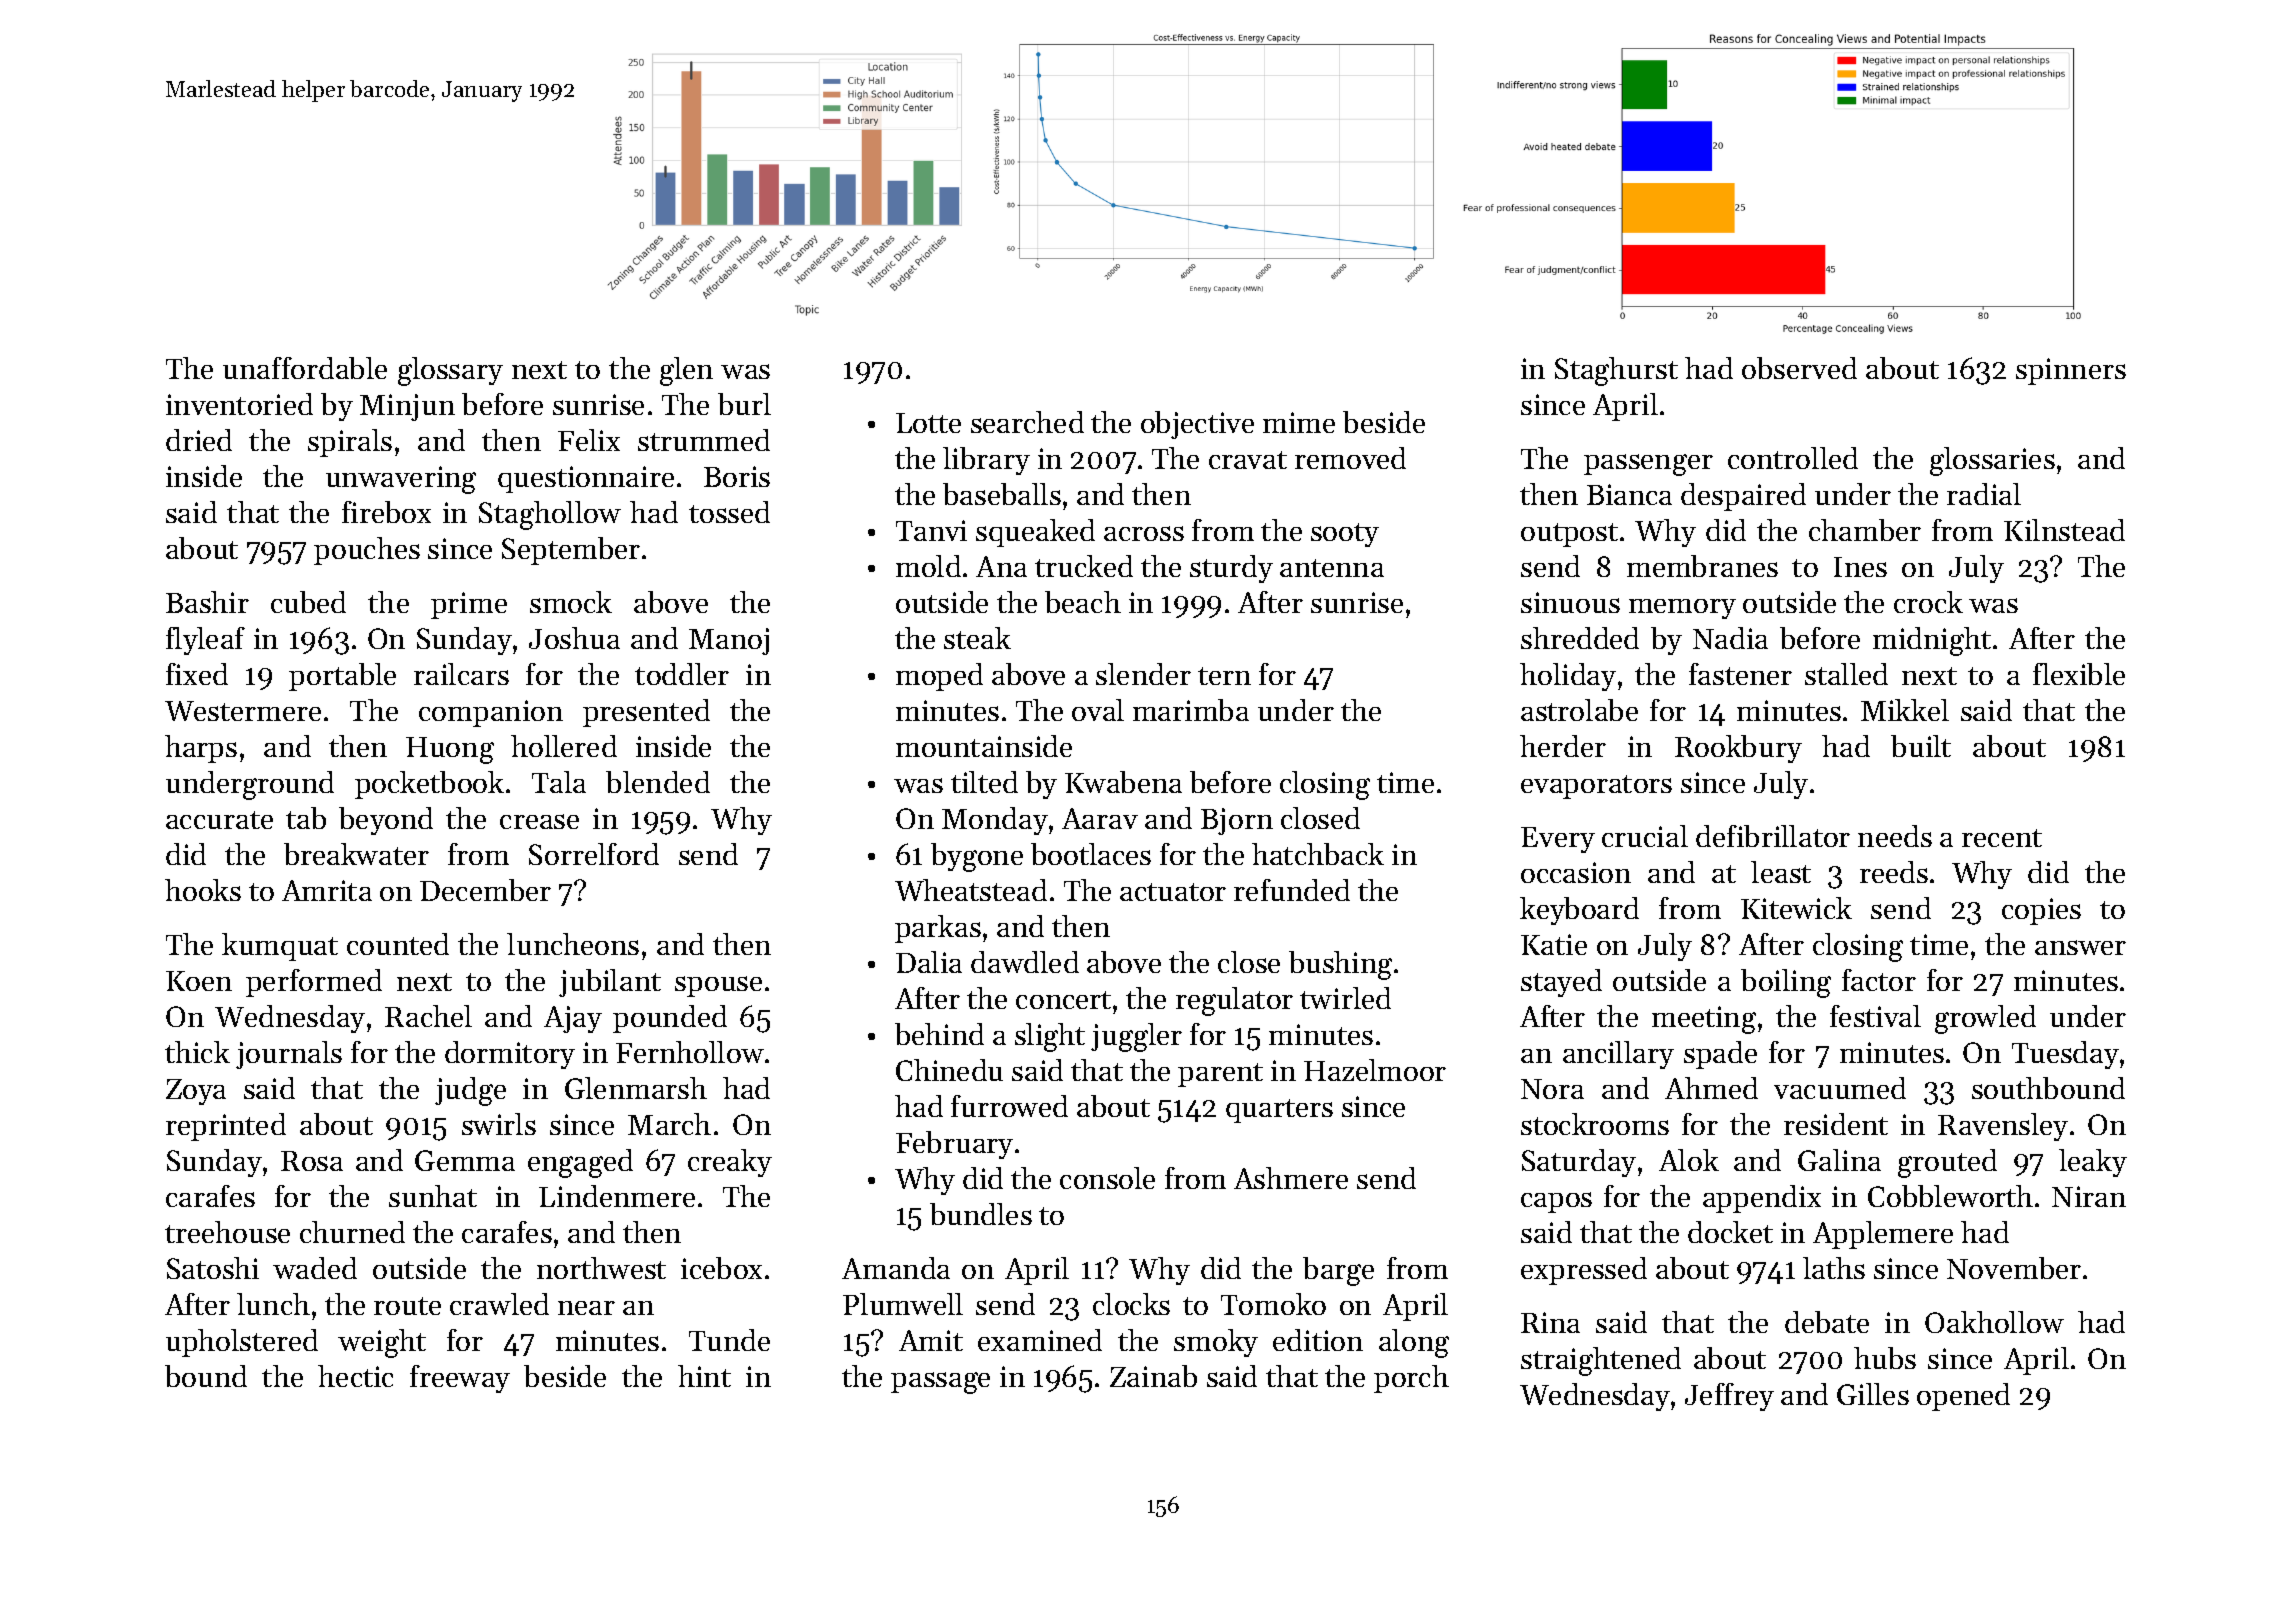  I want to click on mime, so click(1299, 422).
